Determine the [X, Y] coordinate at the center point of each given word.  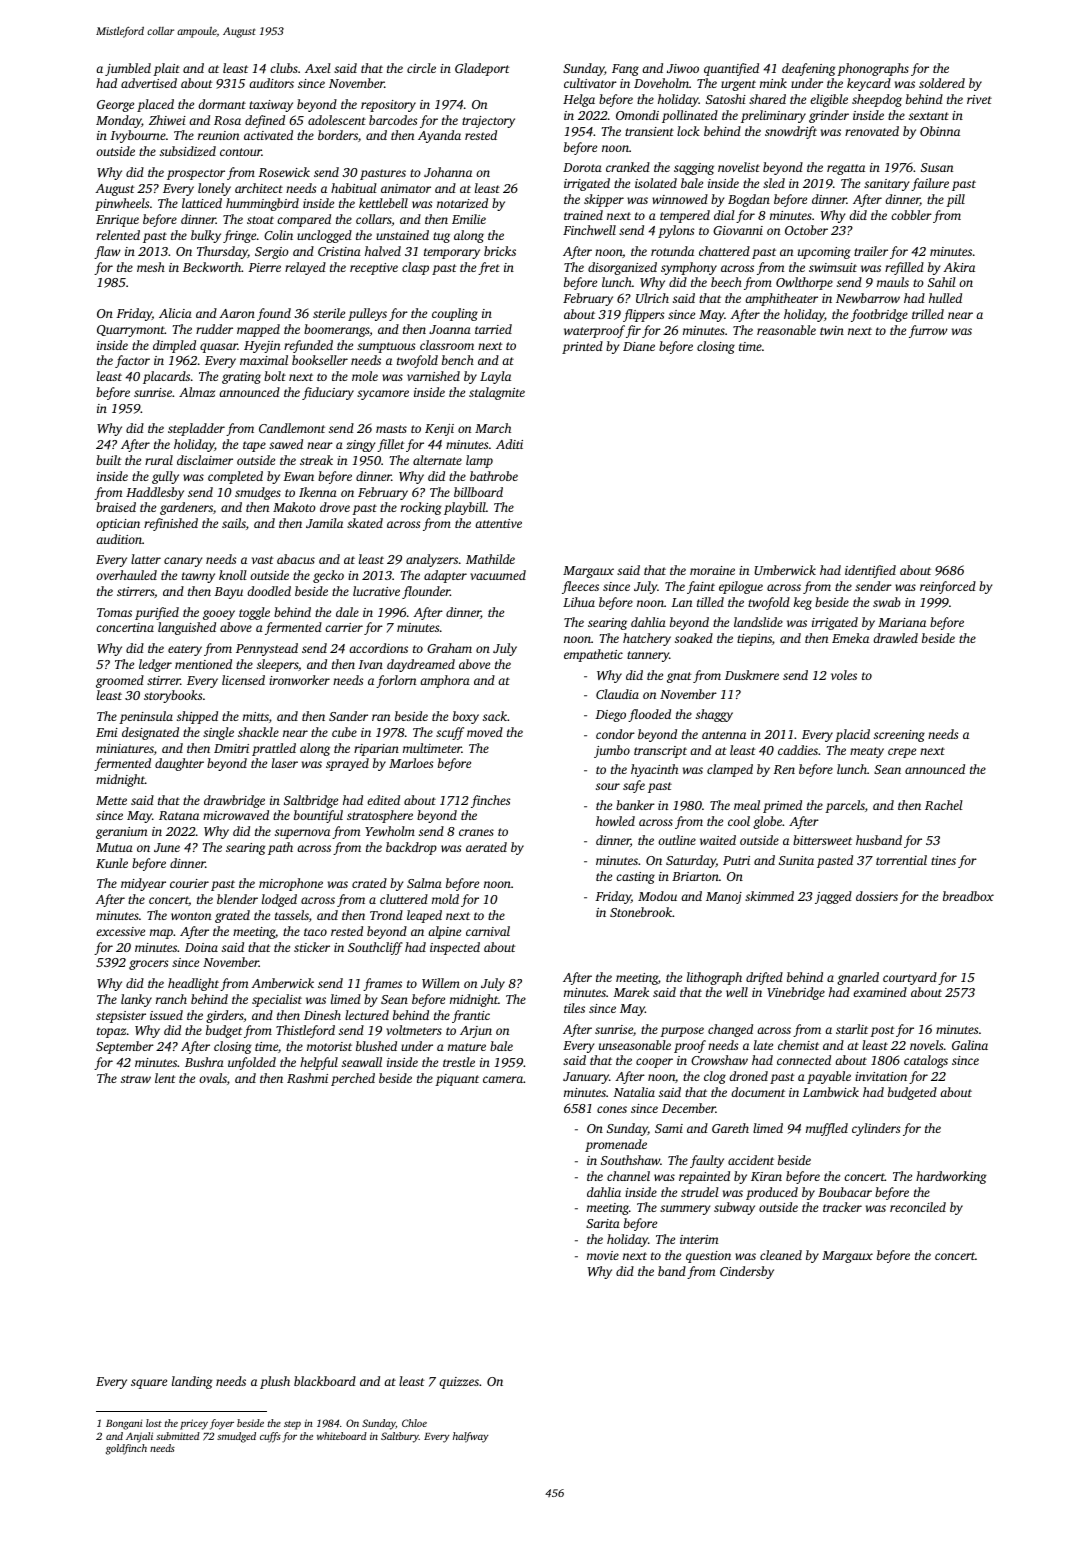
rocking [421, 508]
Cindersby [747, 1272]
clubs [284, 68]
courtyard [910, 978]
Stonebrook [641, 912]
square [149, 1384]
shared [767, 99]
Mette [111, 800]
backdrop [411, 848]
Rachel [944, 805]
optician [118, 525]
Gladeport [482, 69]
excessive [120, 931]
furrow [928, 331]
